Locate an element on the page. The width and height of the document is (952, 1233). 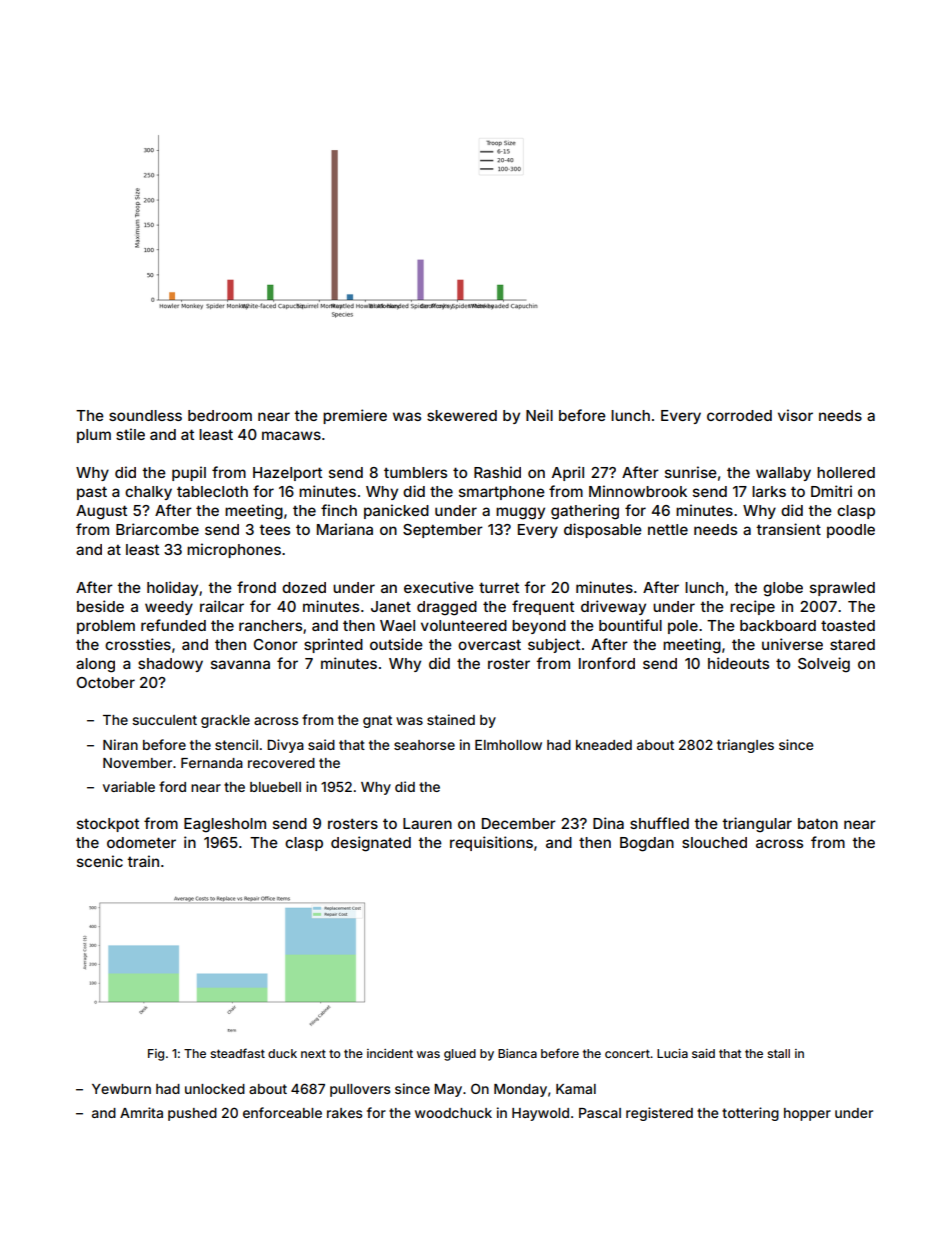
requisitions is located at coordinates (491, 843).
